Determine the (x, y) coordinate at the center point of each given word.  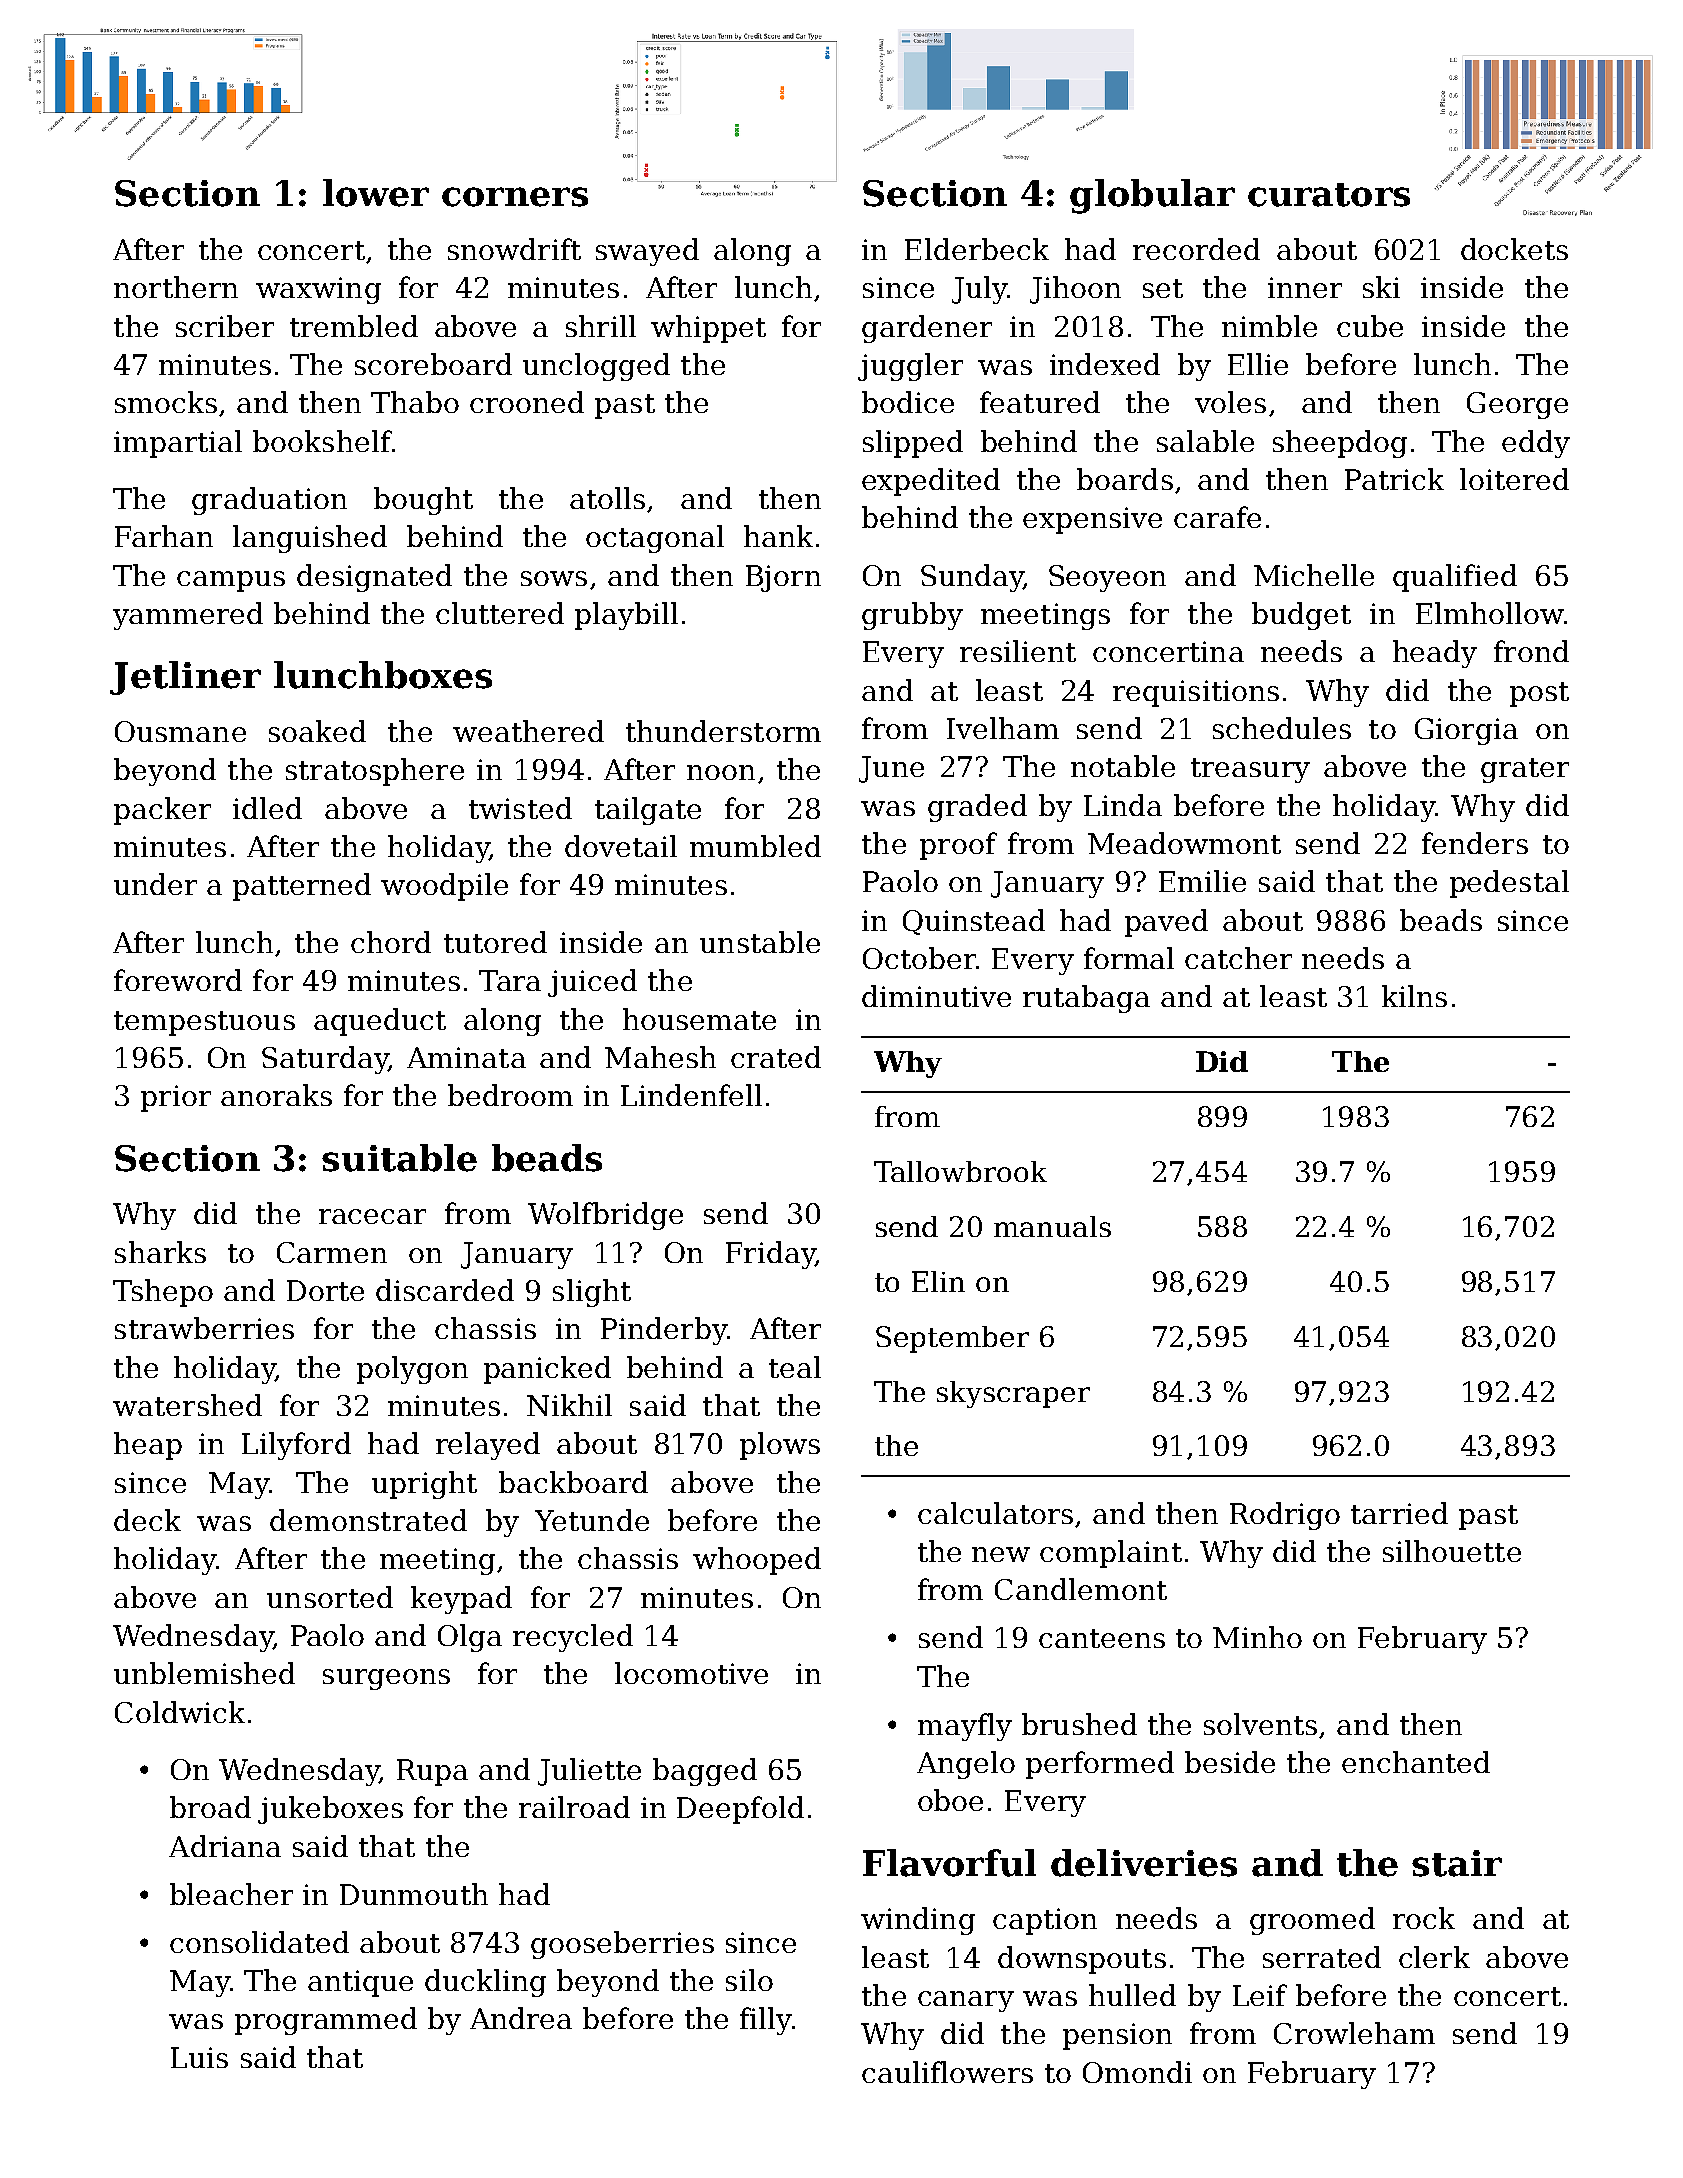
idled (267, 808)
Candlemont (1081, 1589)
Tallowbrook (960, 1171)
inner (1305, 287)
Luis (199, 2057)
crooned (527, 402)
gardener (927, 329)
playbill (626, 616)
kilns (1414, 996)
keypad (461, 1600)
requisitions (1196, 693)
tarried (1399, 1513)
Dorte (325, 1290)
